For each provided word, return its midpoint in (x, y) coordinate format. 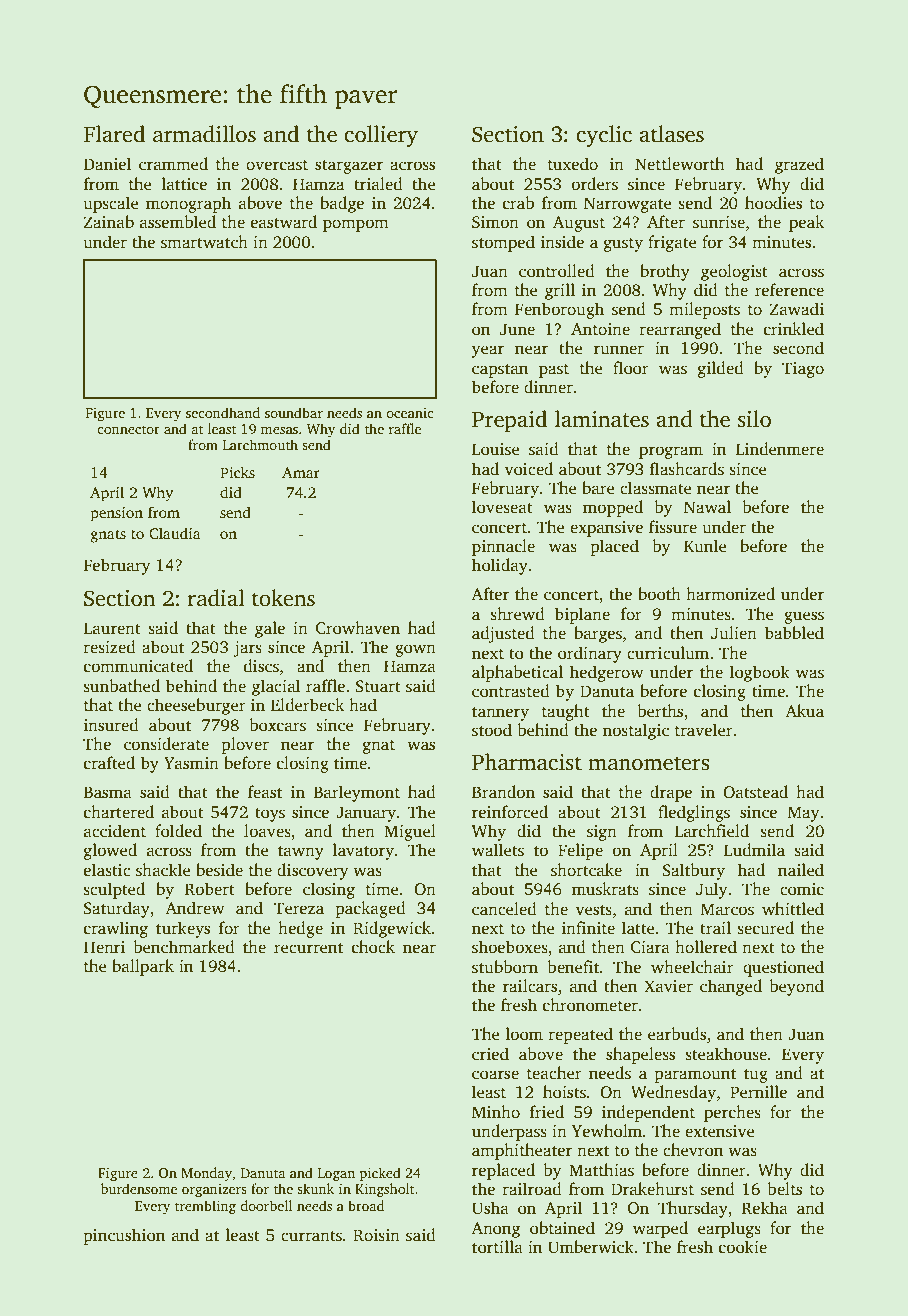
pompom (356, 225)
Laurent (112, 628)
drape (671, 793)
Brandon (503, 791)
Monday (206, 1174)
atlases (671, 134)
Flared (114, 134)
